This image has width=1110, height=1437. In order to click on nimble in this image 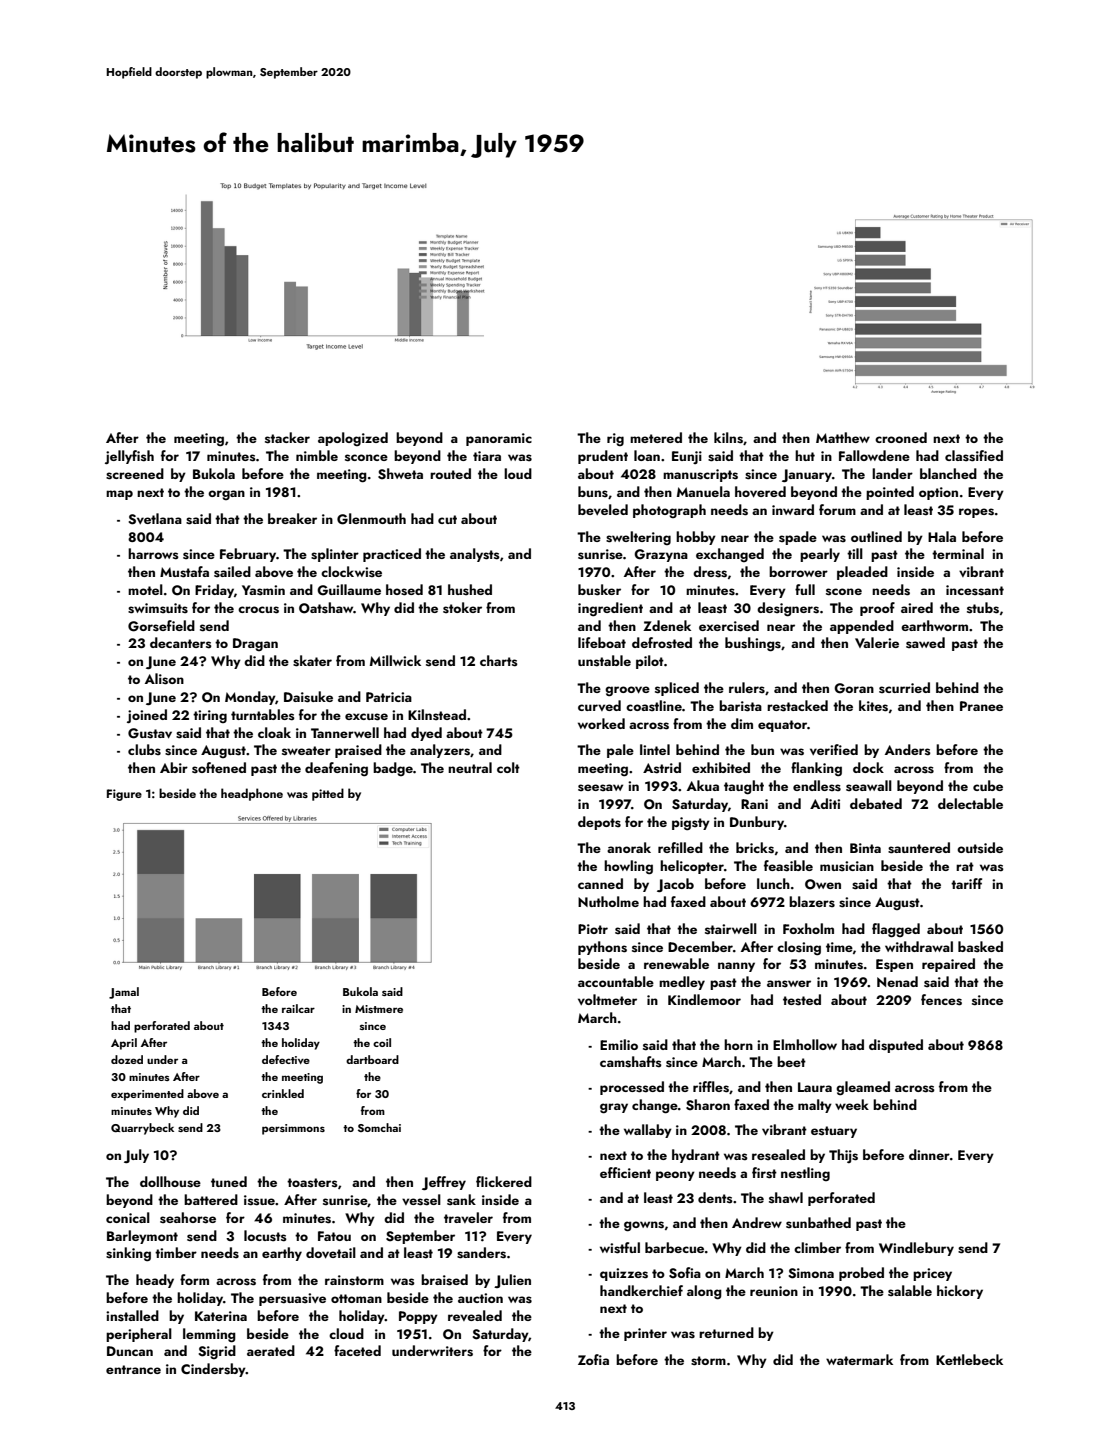, I will do `click(317, 455)`.
